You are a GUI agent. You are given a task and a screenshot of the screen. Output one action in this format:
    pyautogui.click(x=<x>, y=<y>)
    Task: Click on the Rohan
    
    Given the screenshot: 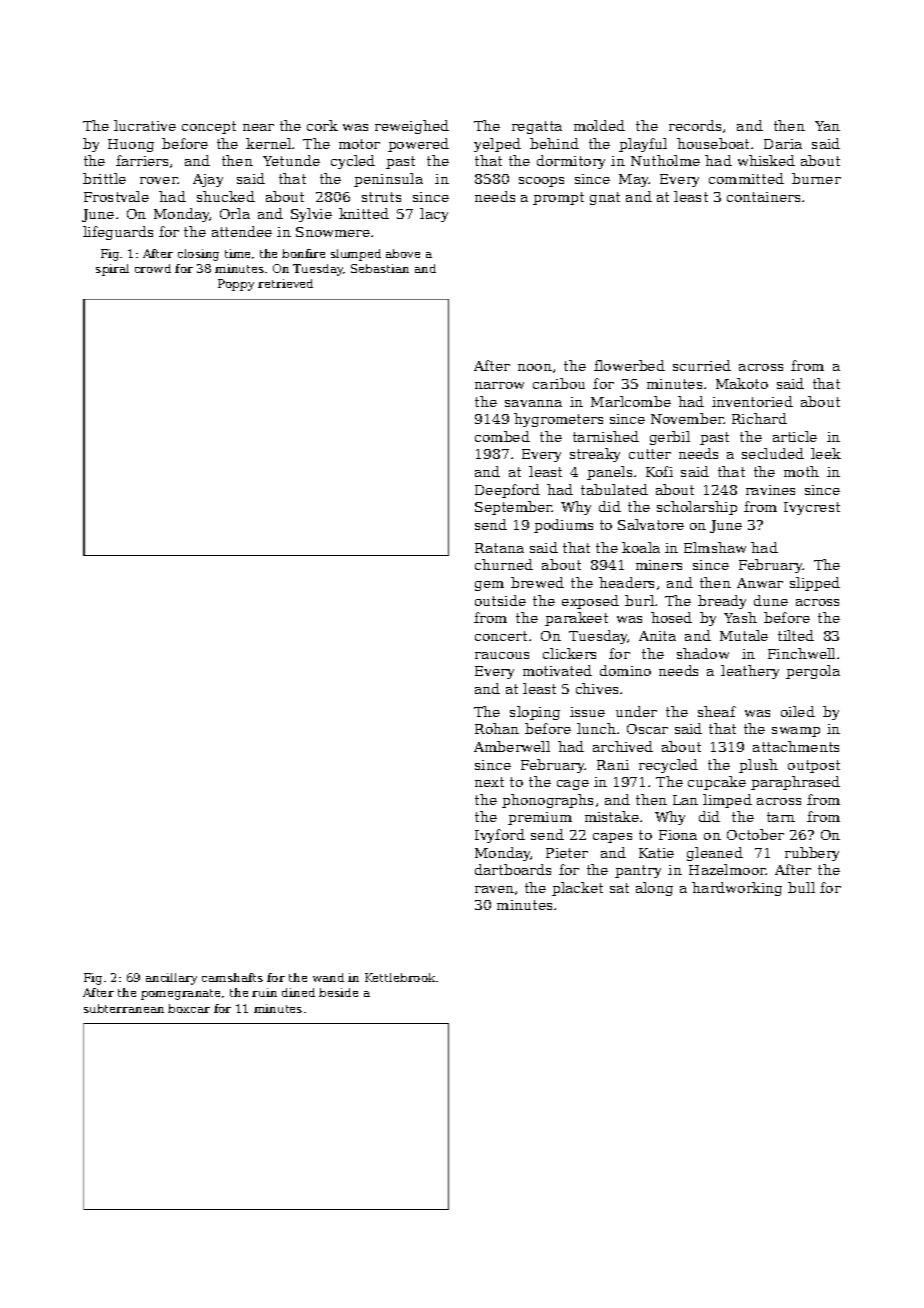 What is the action you would take?
    pyautogui.click(x=497, y=728)
